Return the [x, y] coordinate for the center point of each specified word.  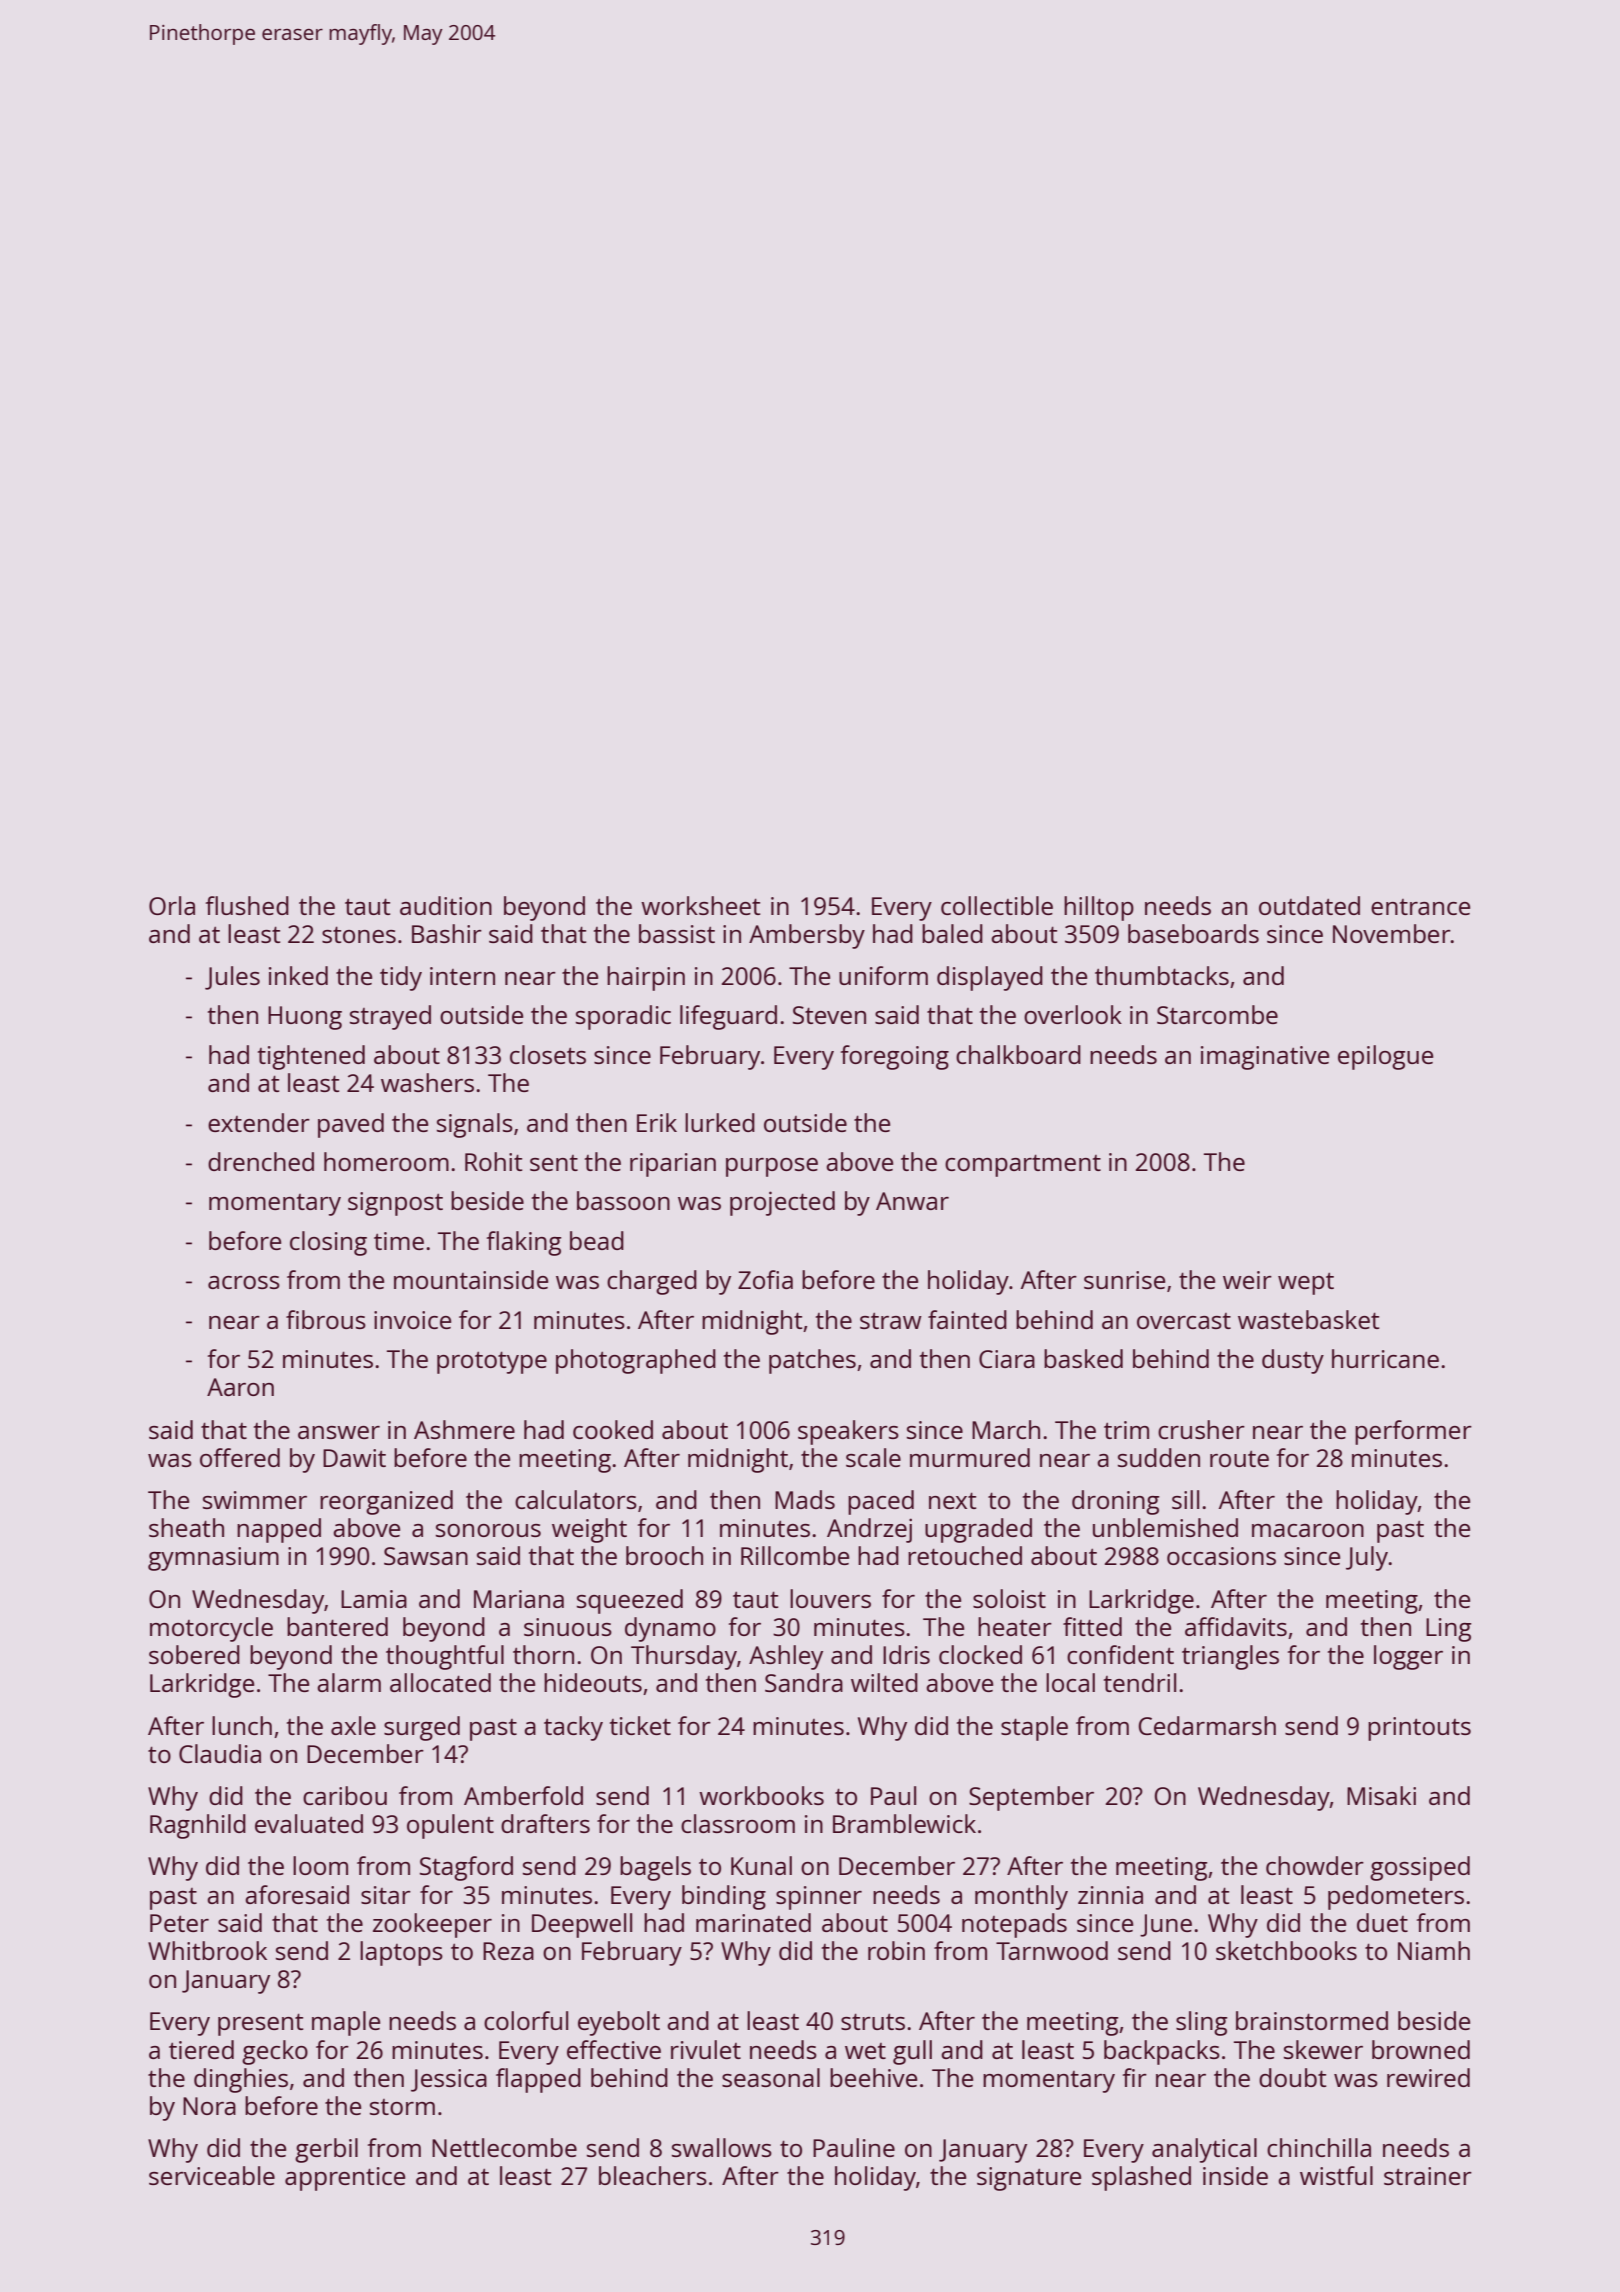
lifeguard [728, 1017]
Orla [172, 905]
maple [346, 2023]
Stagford [466, 1868]
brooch [664, 1555]
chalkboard [1018, 1054]
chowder [1315, 1865]
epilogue [1385, 1057]
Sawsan [426, 1556]
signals [475, 1125]
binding [724, 1897]
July [1367, 1558]
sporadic [623, 1017]
